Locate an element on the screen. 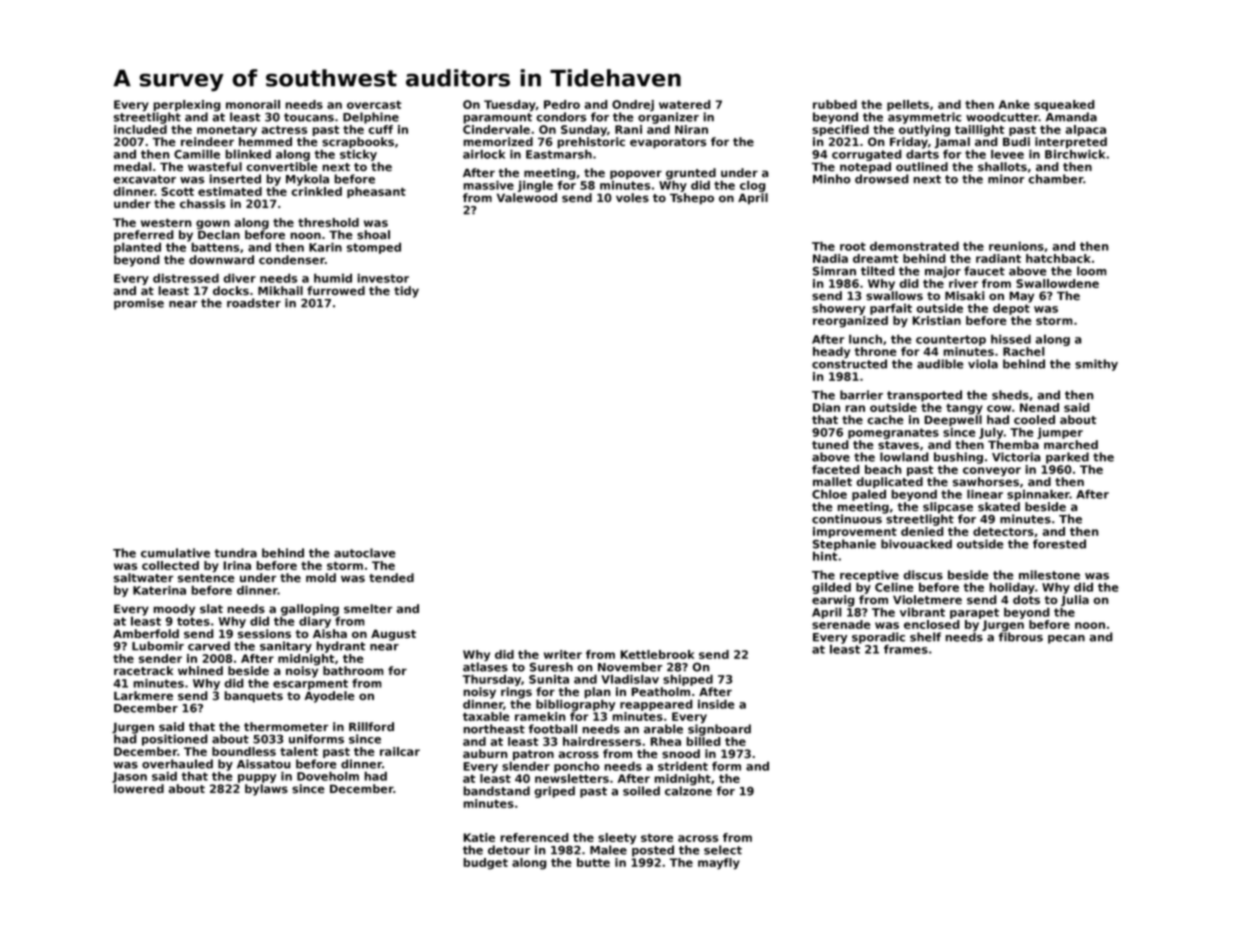 The image size is (1233, 952). tended is located at coordinates (391, 578).
